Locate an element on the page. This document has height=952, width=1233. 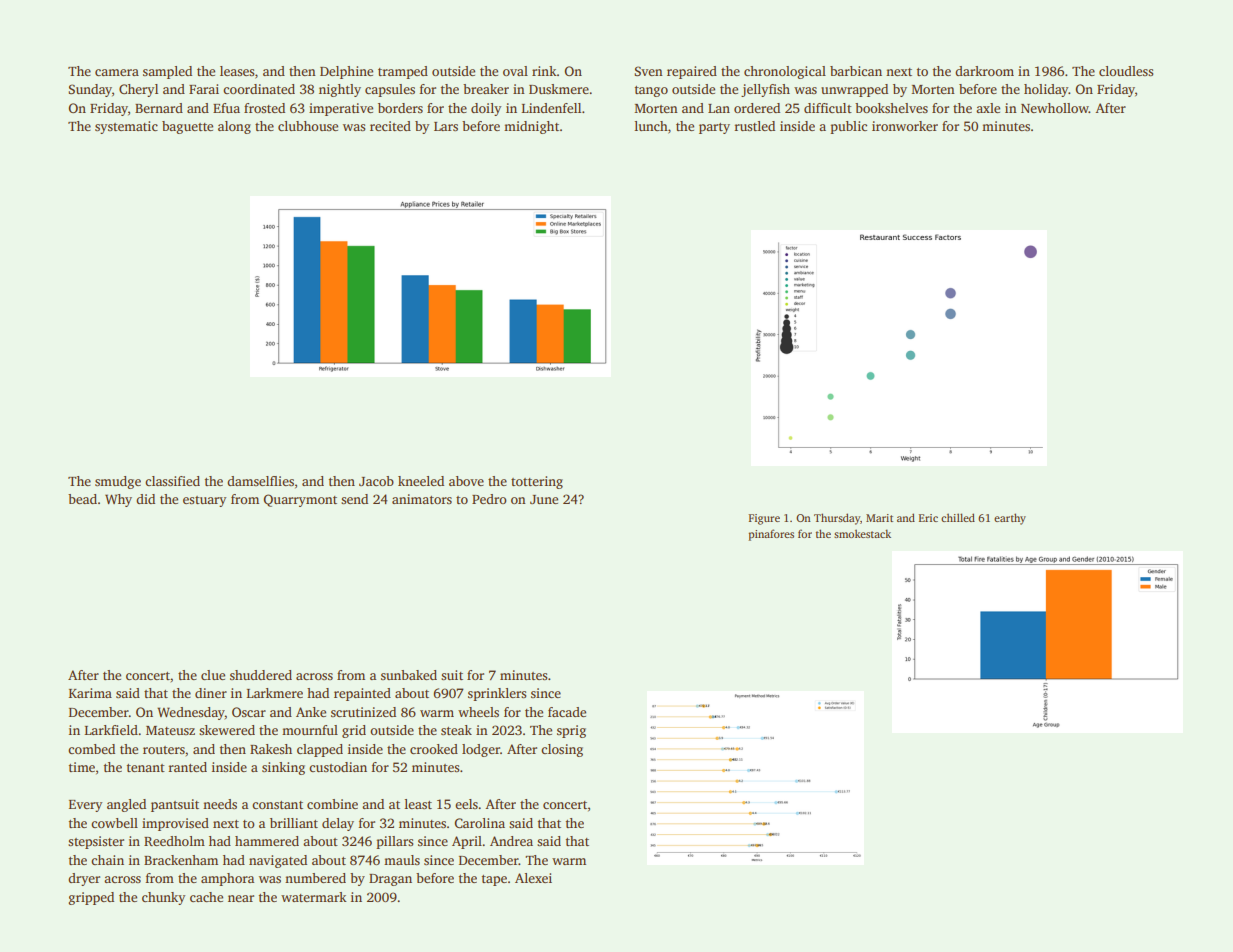
clue is located at coordinates (213, 675).
